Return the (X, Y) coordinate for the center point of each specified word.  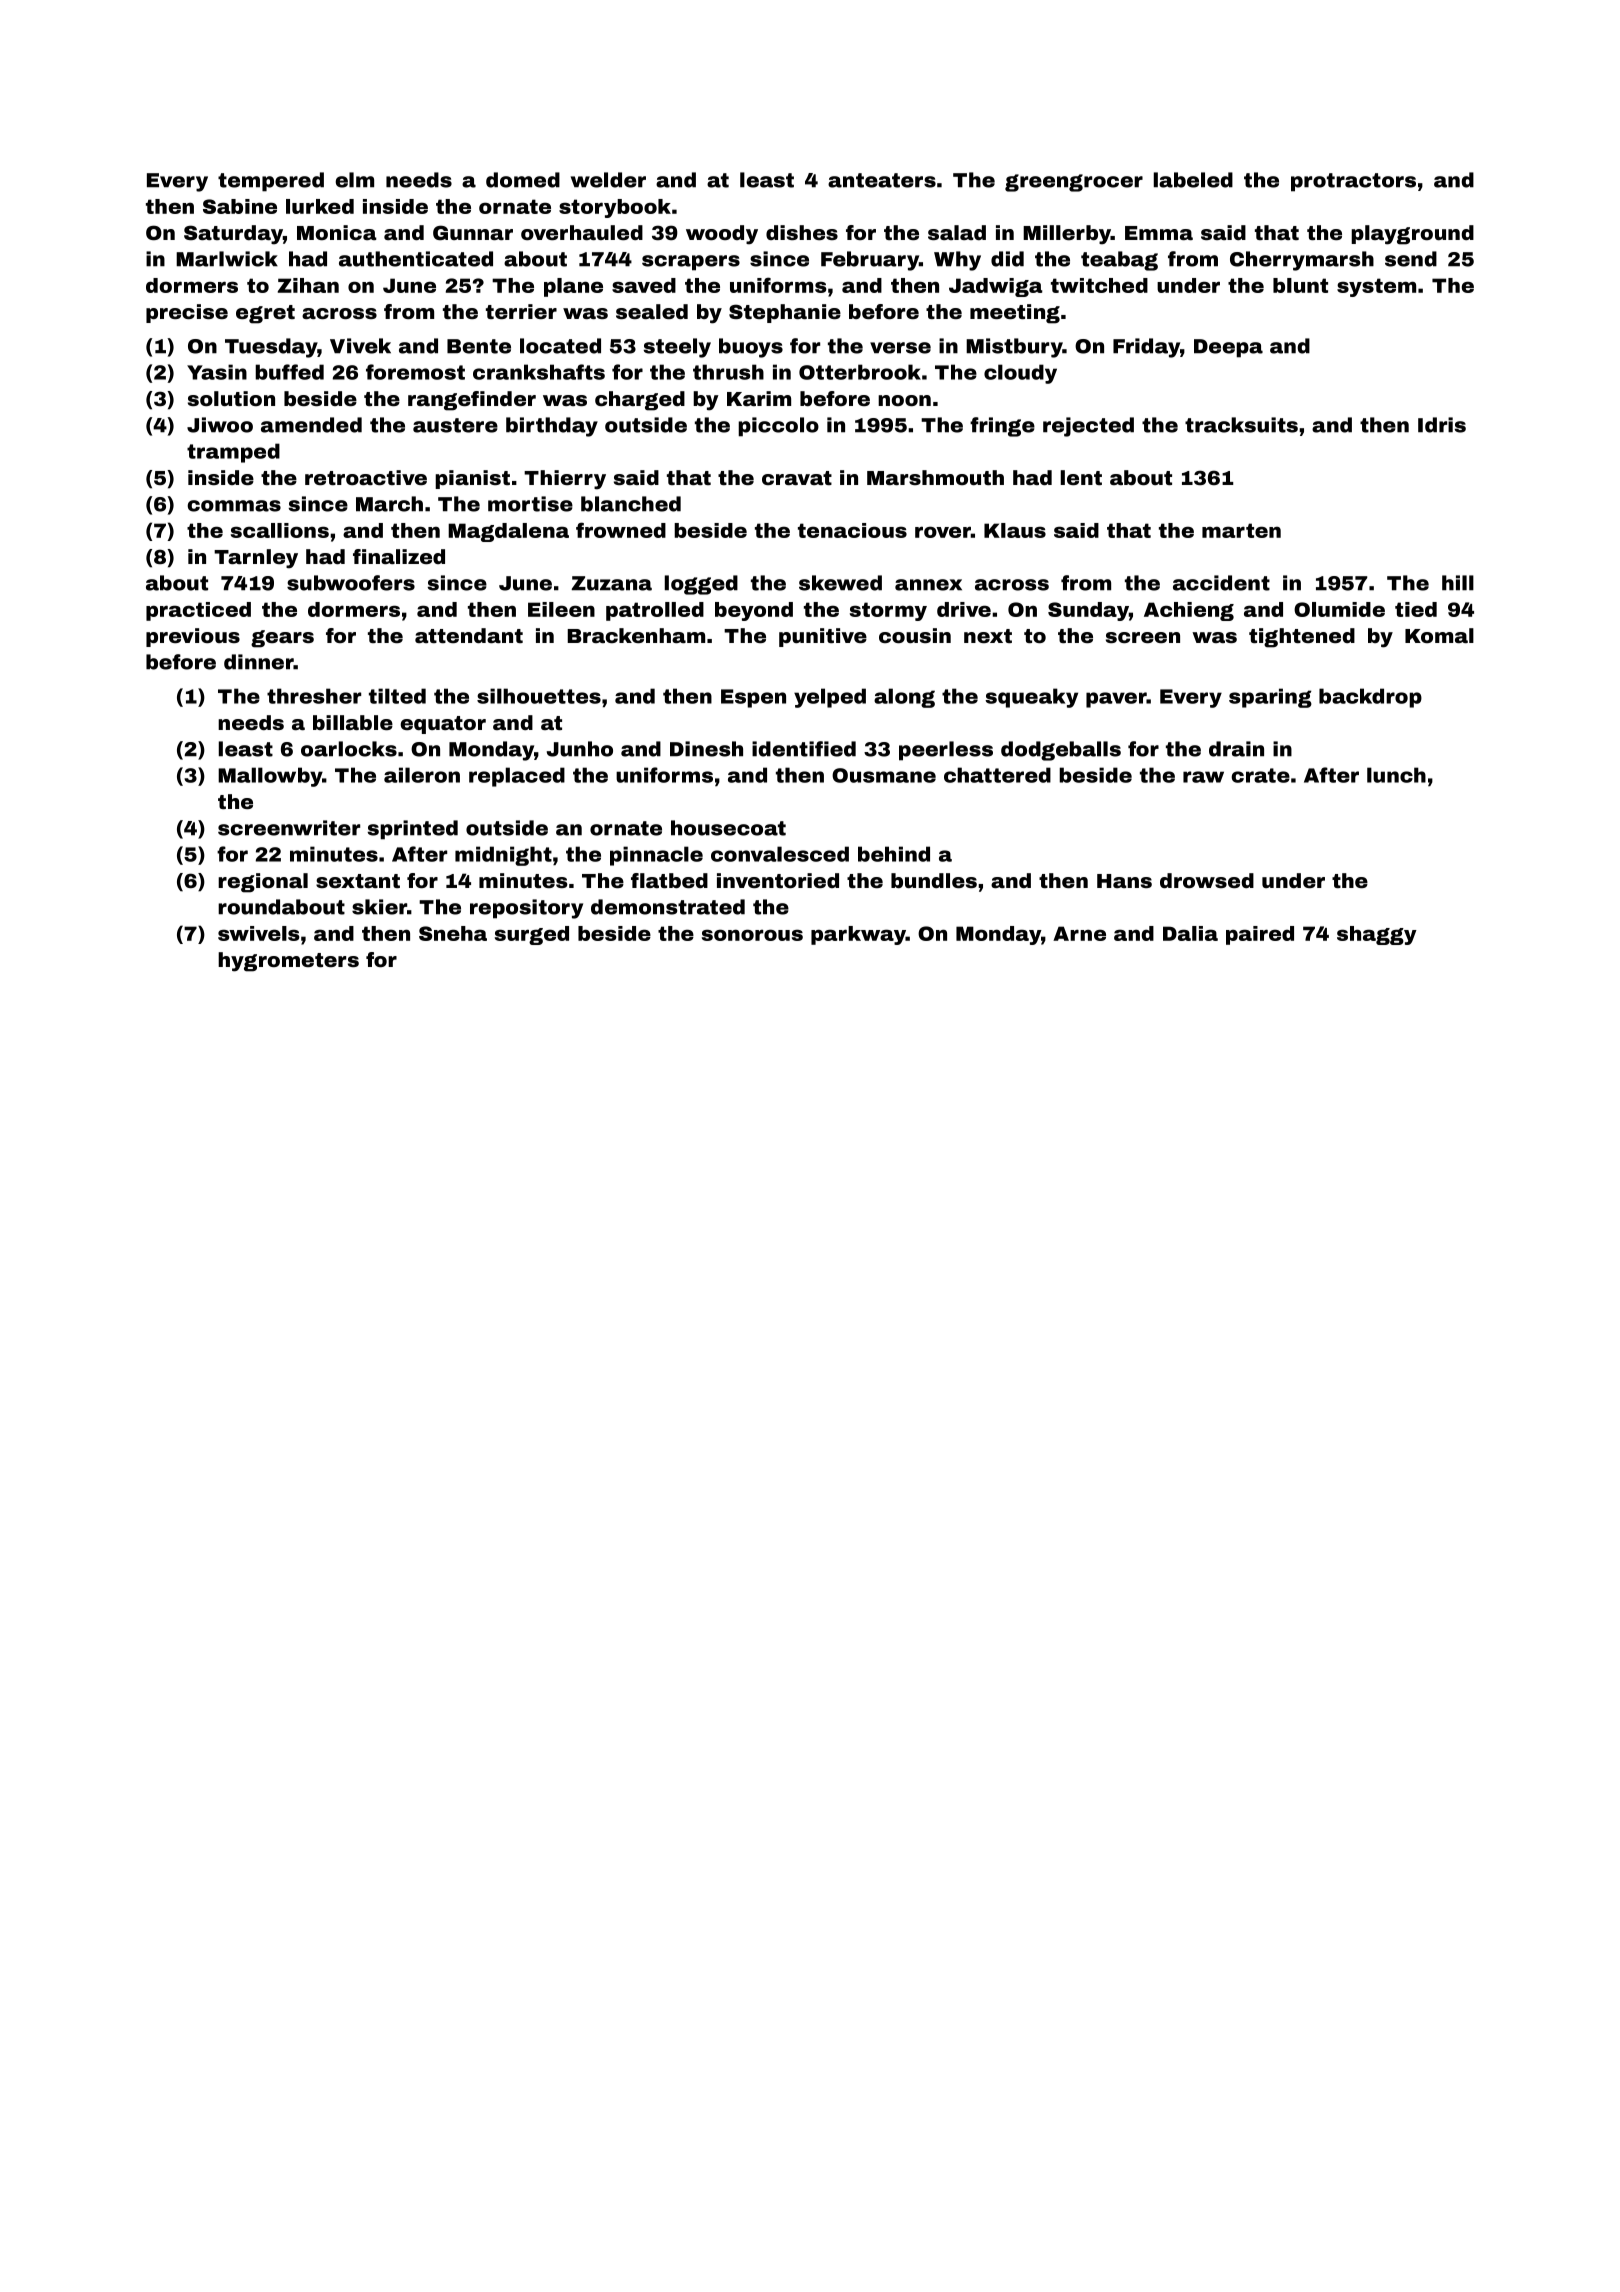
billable (353, 722)
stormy (888, 611)
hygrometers (288, 962)
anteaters (882, 180)
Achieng (1189, 611)
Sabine (240, 206)
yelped (830, 698)
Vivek (360, 346)
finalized (399, 556)
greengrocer (1074, 183)
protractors (1353, 182)
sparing (1270, 698)
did (1007, 259)
